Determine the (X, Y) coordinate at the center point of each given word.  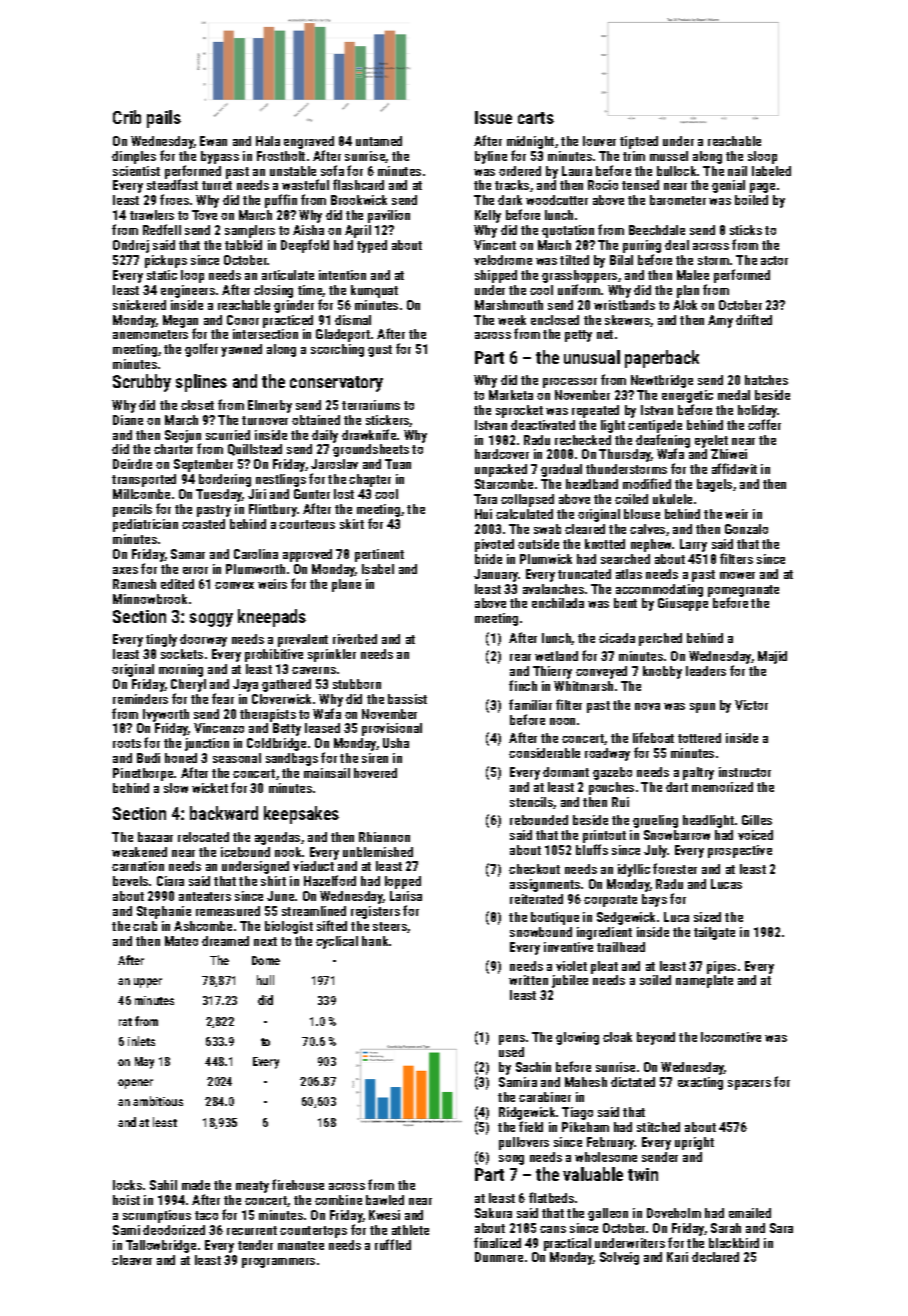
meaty (252, 1187)
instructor (745, 772)
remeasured (228, 911)
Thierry (552, 672)
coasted (203, 524)
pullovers (524, 1143)
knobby (662, 672)
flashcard (358, 184)
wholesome (606, 1157)
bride (488, 559)
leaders (706, 671)
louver (599, 141)
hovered (375, 773)
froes (174, 199)
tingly (161, 640)
